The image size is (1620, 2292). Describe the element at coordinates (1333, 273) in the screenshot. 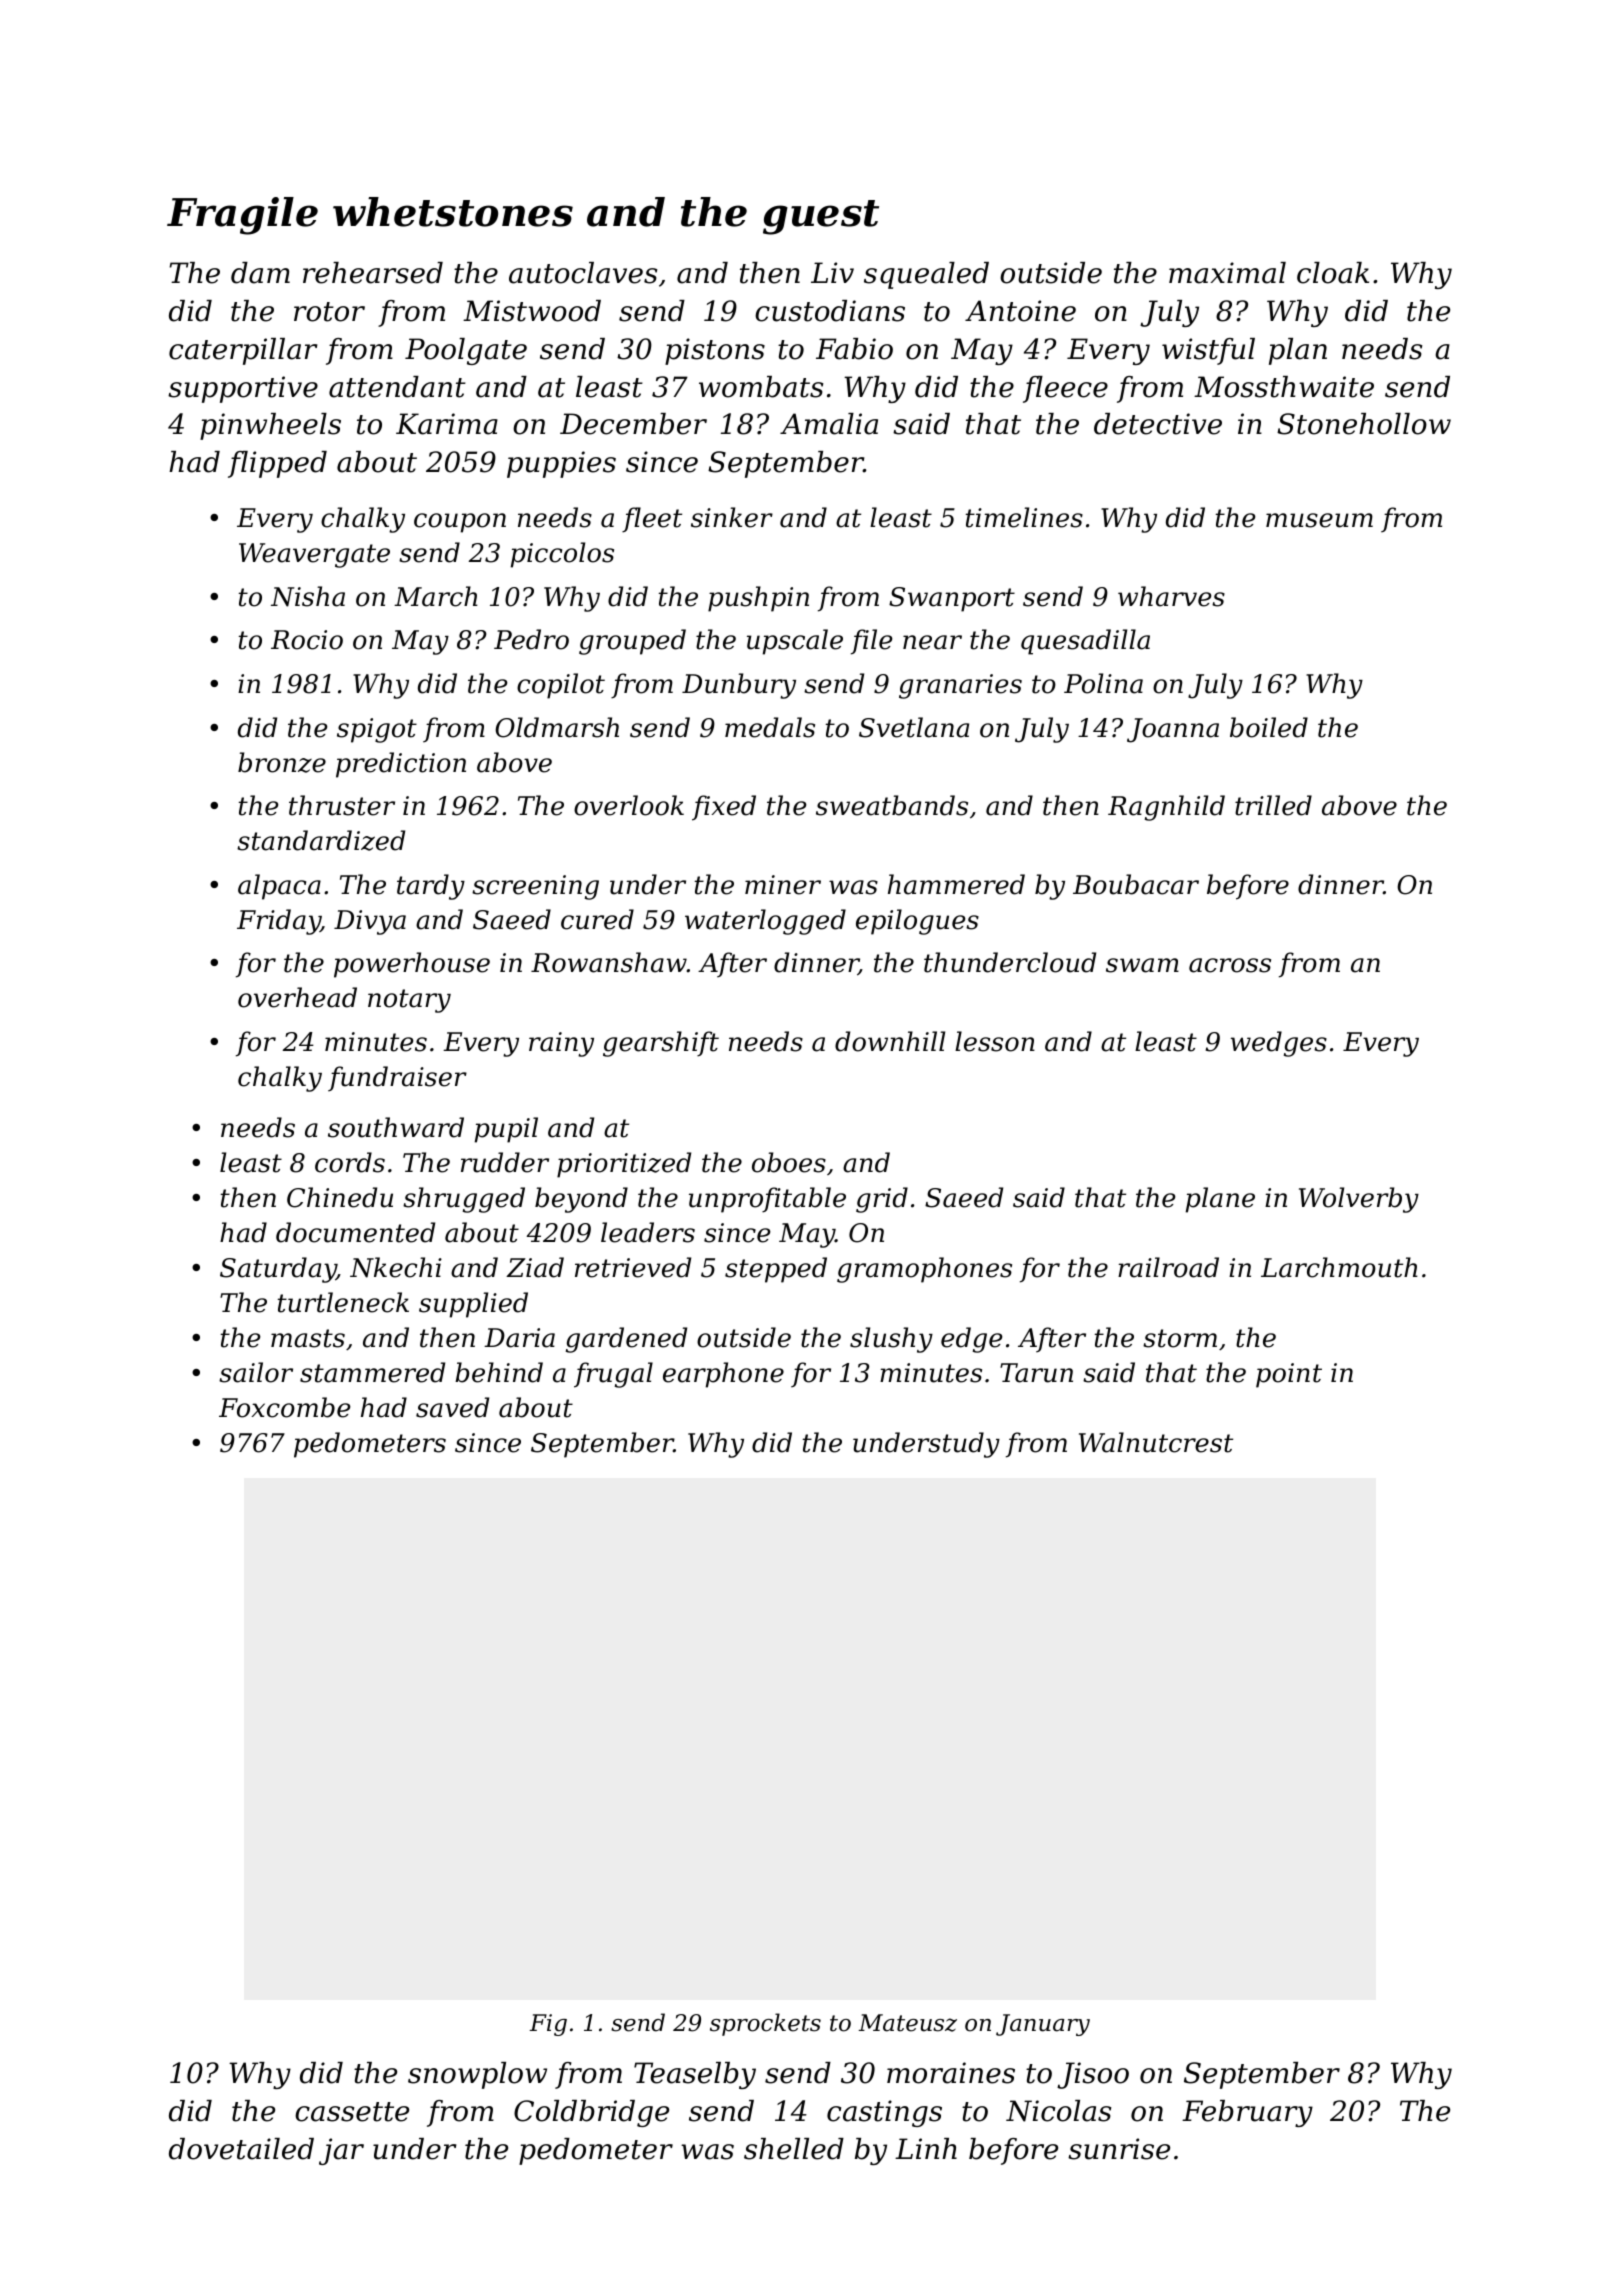

I see `cloak` at that location.
